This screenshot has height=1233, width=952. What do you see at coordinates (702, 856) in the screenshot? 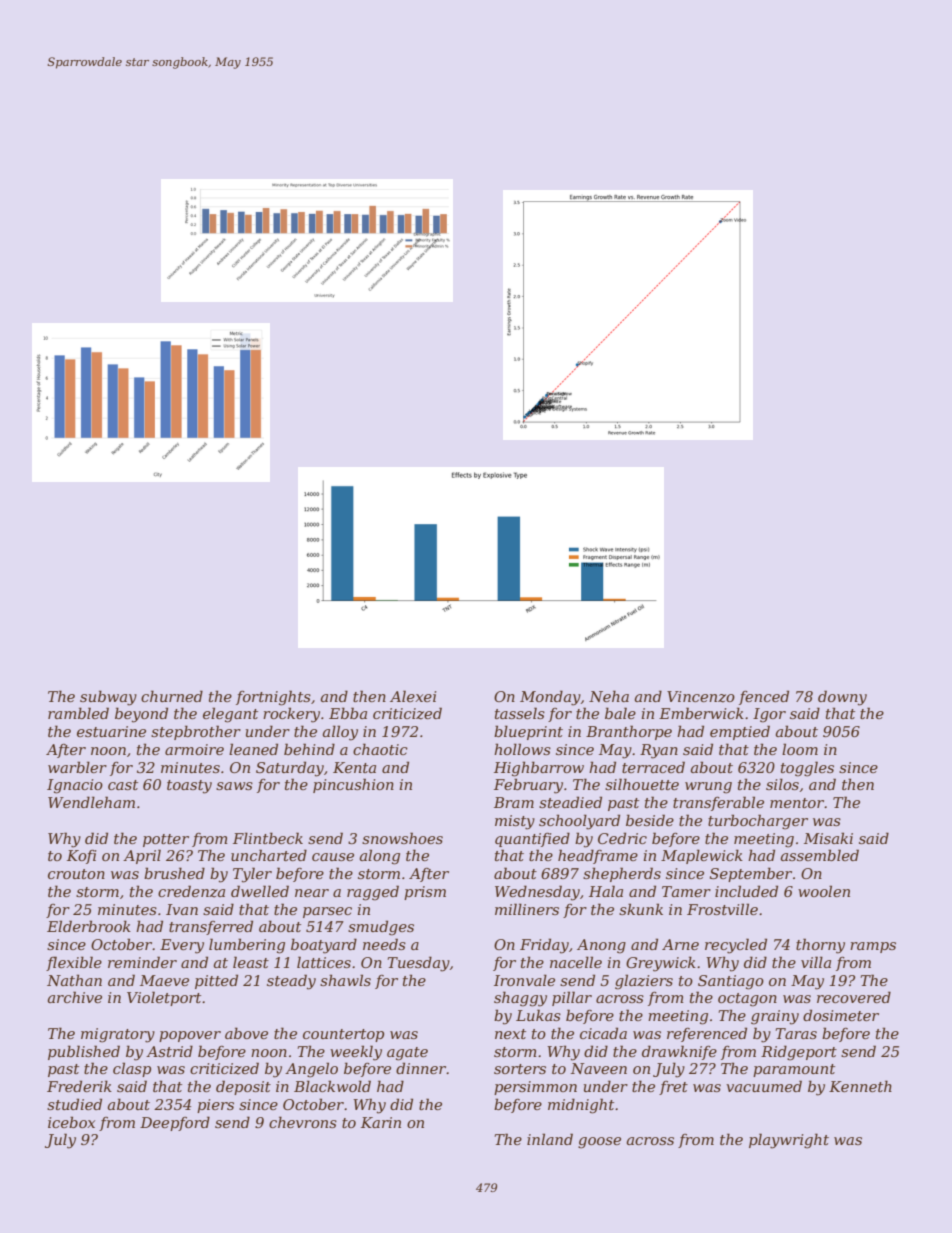
I see `Maplewick` at bounding box center [702, 856].
